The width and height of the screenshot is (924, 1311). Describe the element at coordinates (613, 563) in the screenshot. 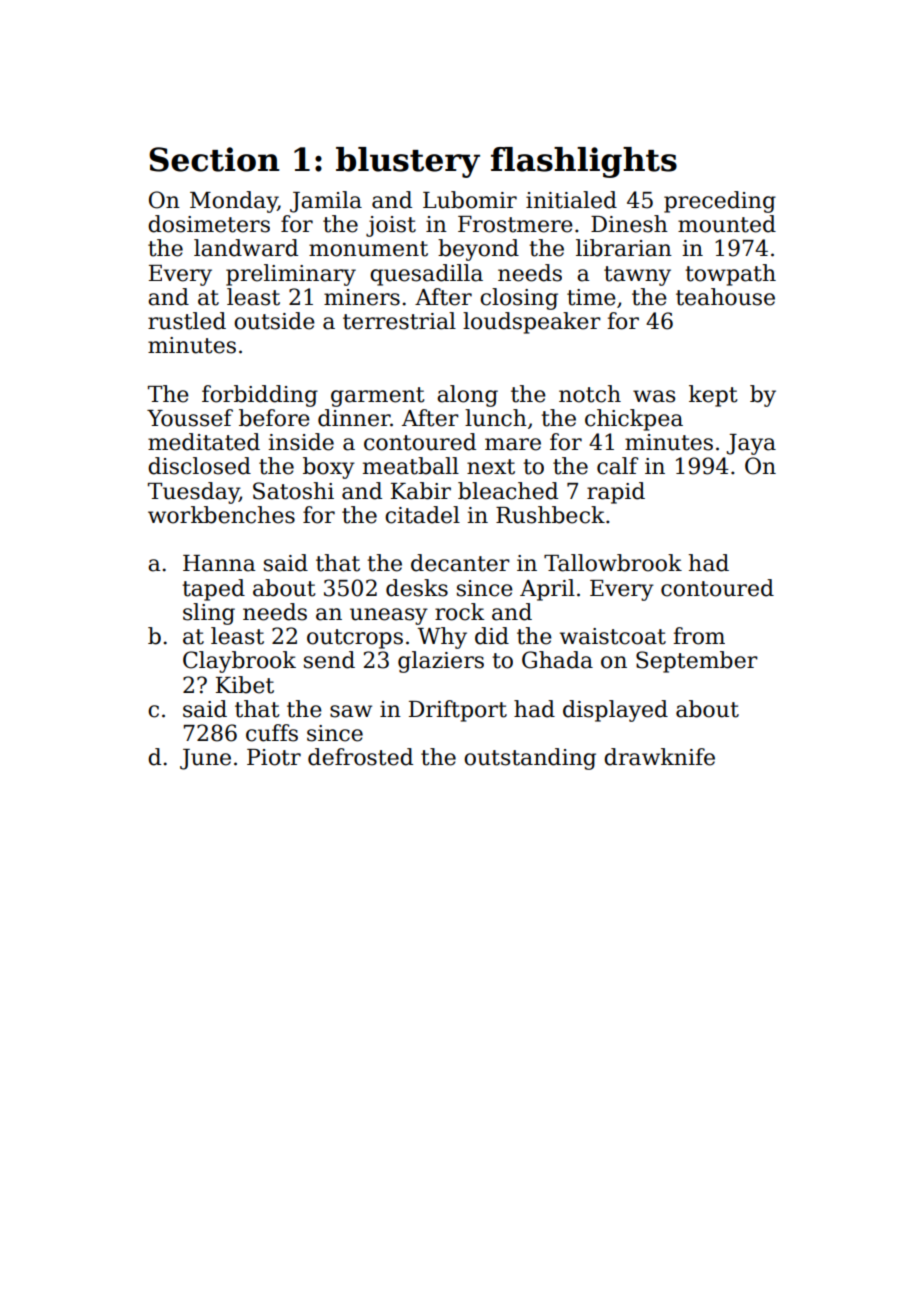

I see `Tallowbrook` at that location.
